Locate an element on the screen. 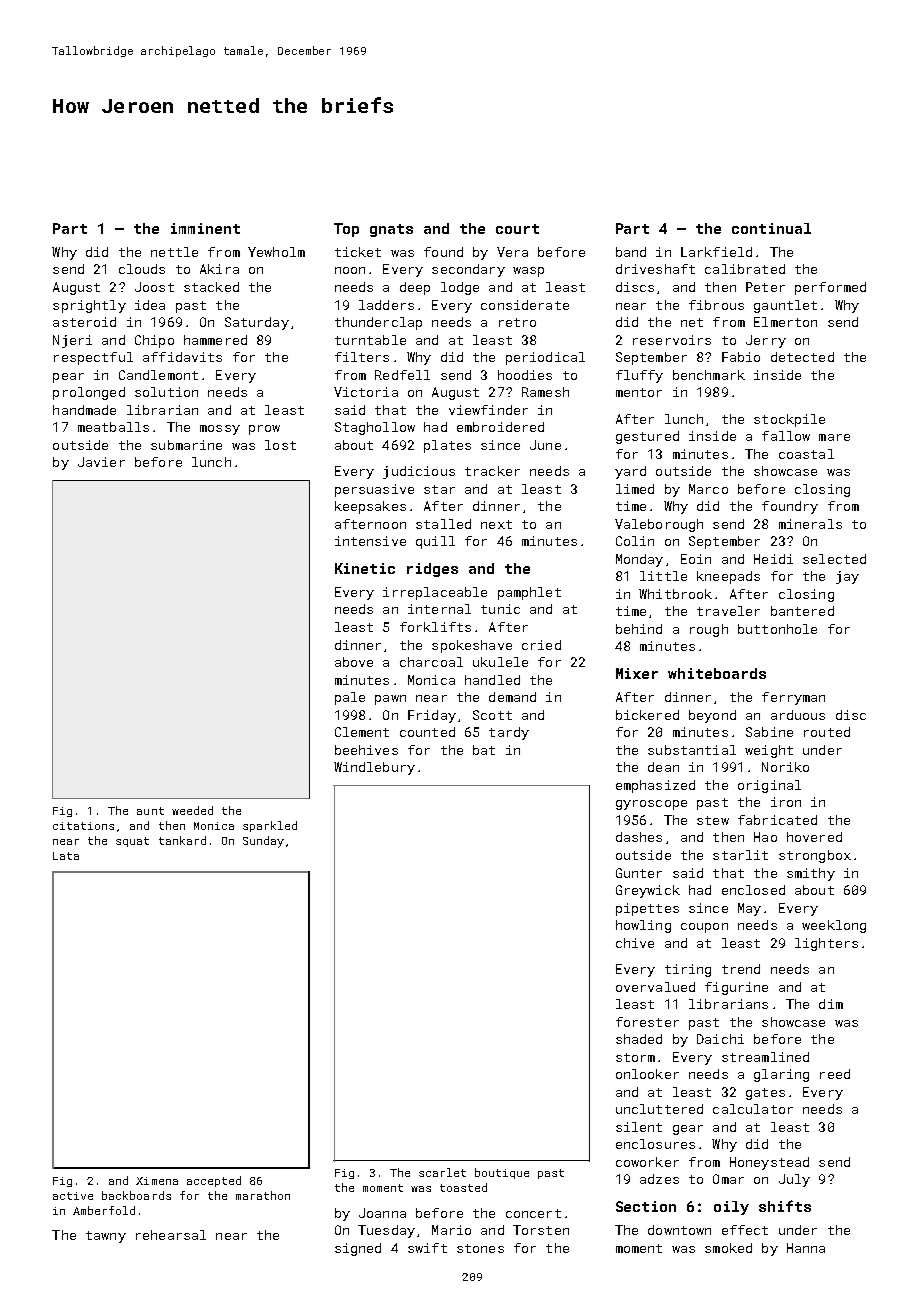  Ximena is located at coordinates (157, 1181).
